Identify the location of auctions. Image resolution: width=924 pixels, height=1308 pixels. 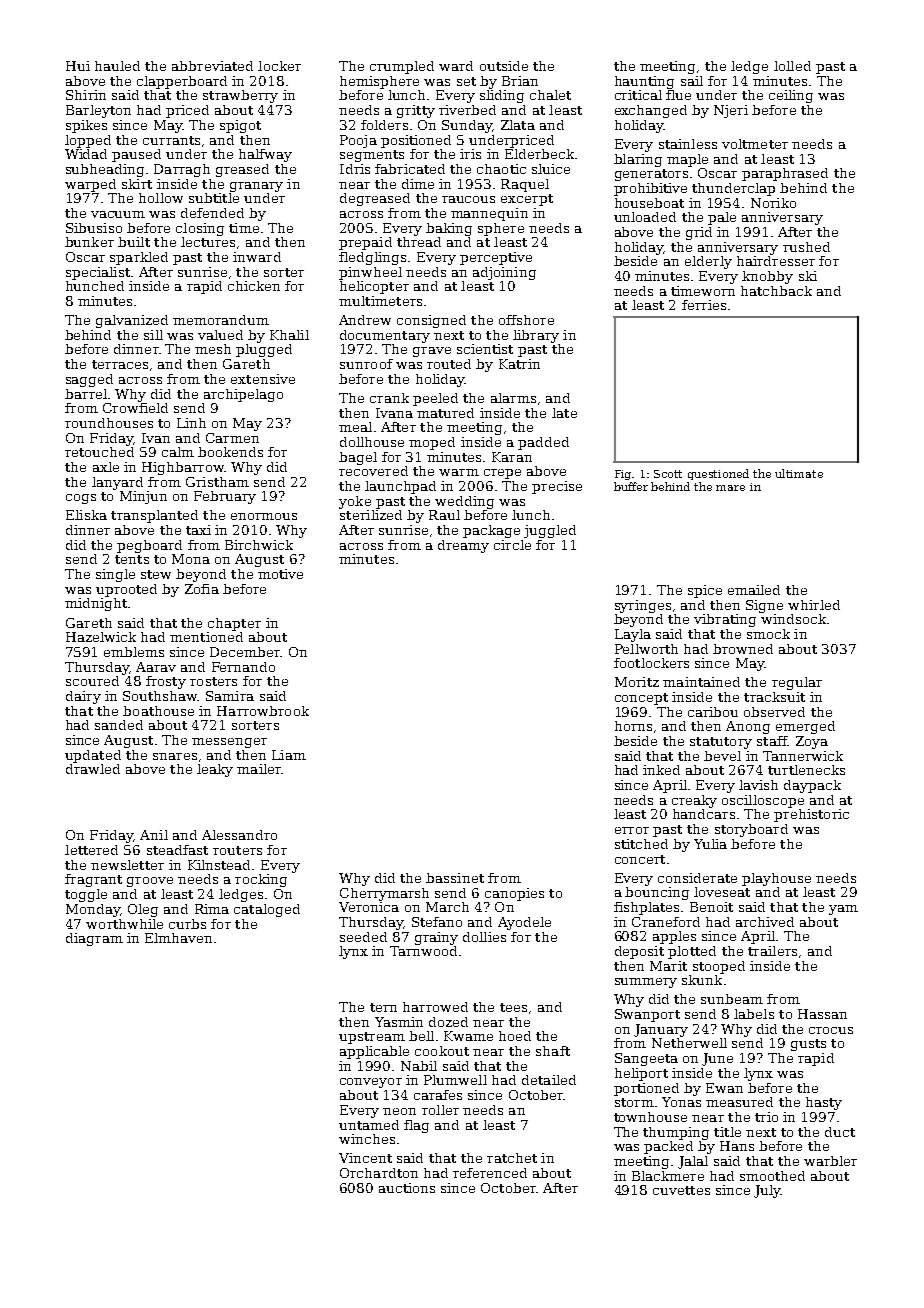
(407, 1188).
